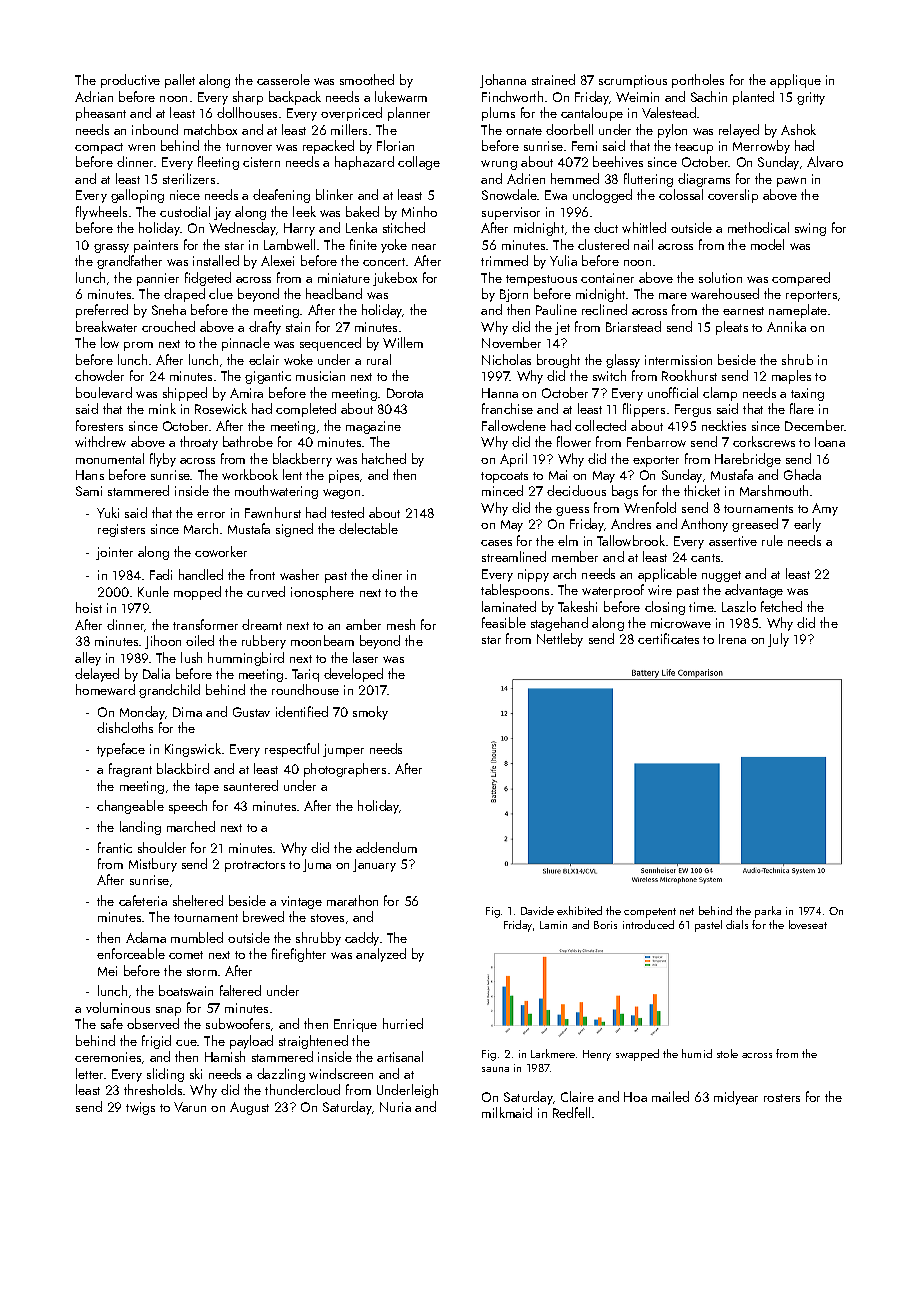 This document has width=924, height=1308. Describe the element at coordinates (367, 79) in the document. I see `smoothed` at that location.
